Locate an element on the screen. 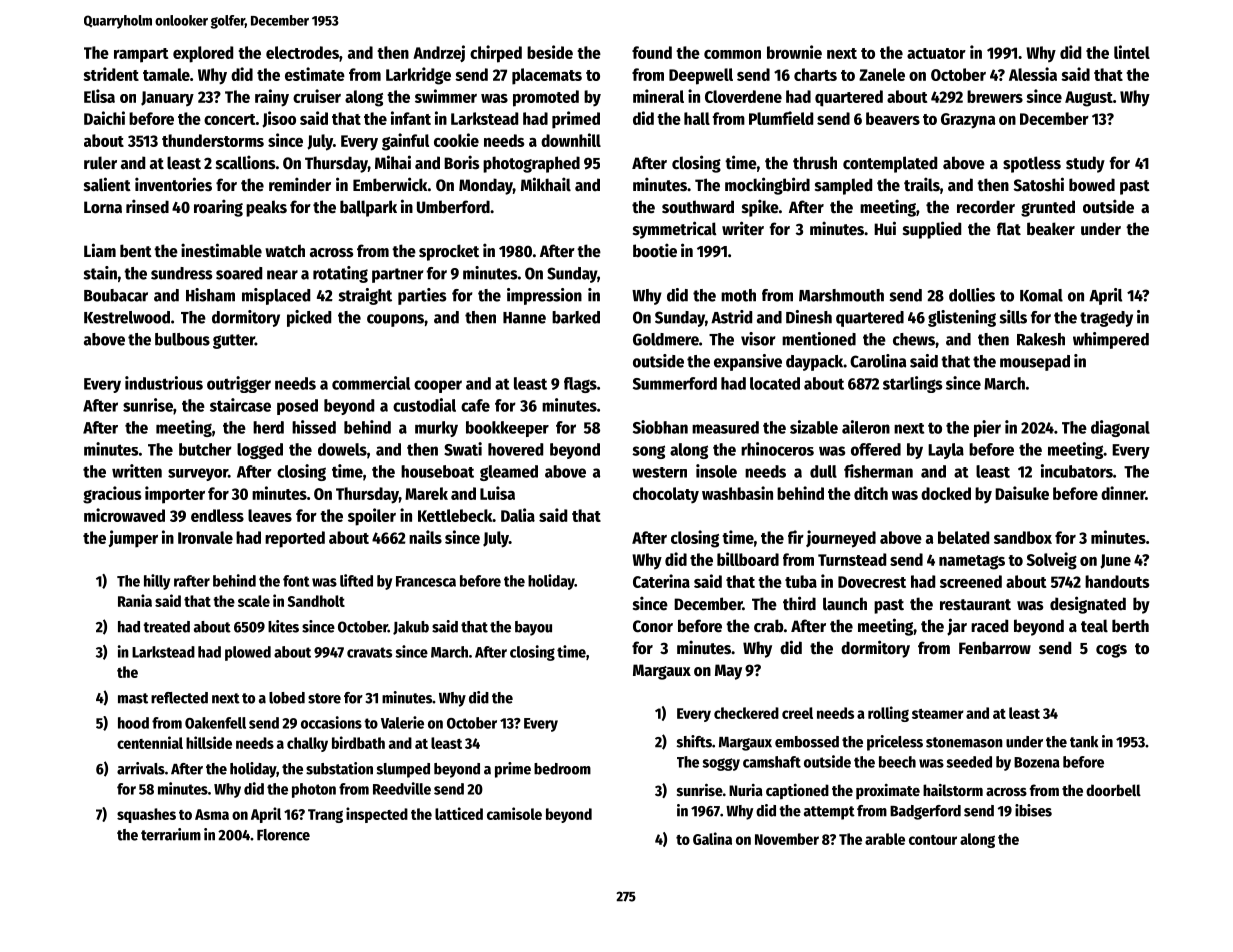 Image resolution: width=1233 pixels, height=952 pixels. bootie is located at coordinates (655, 250).
